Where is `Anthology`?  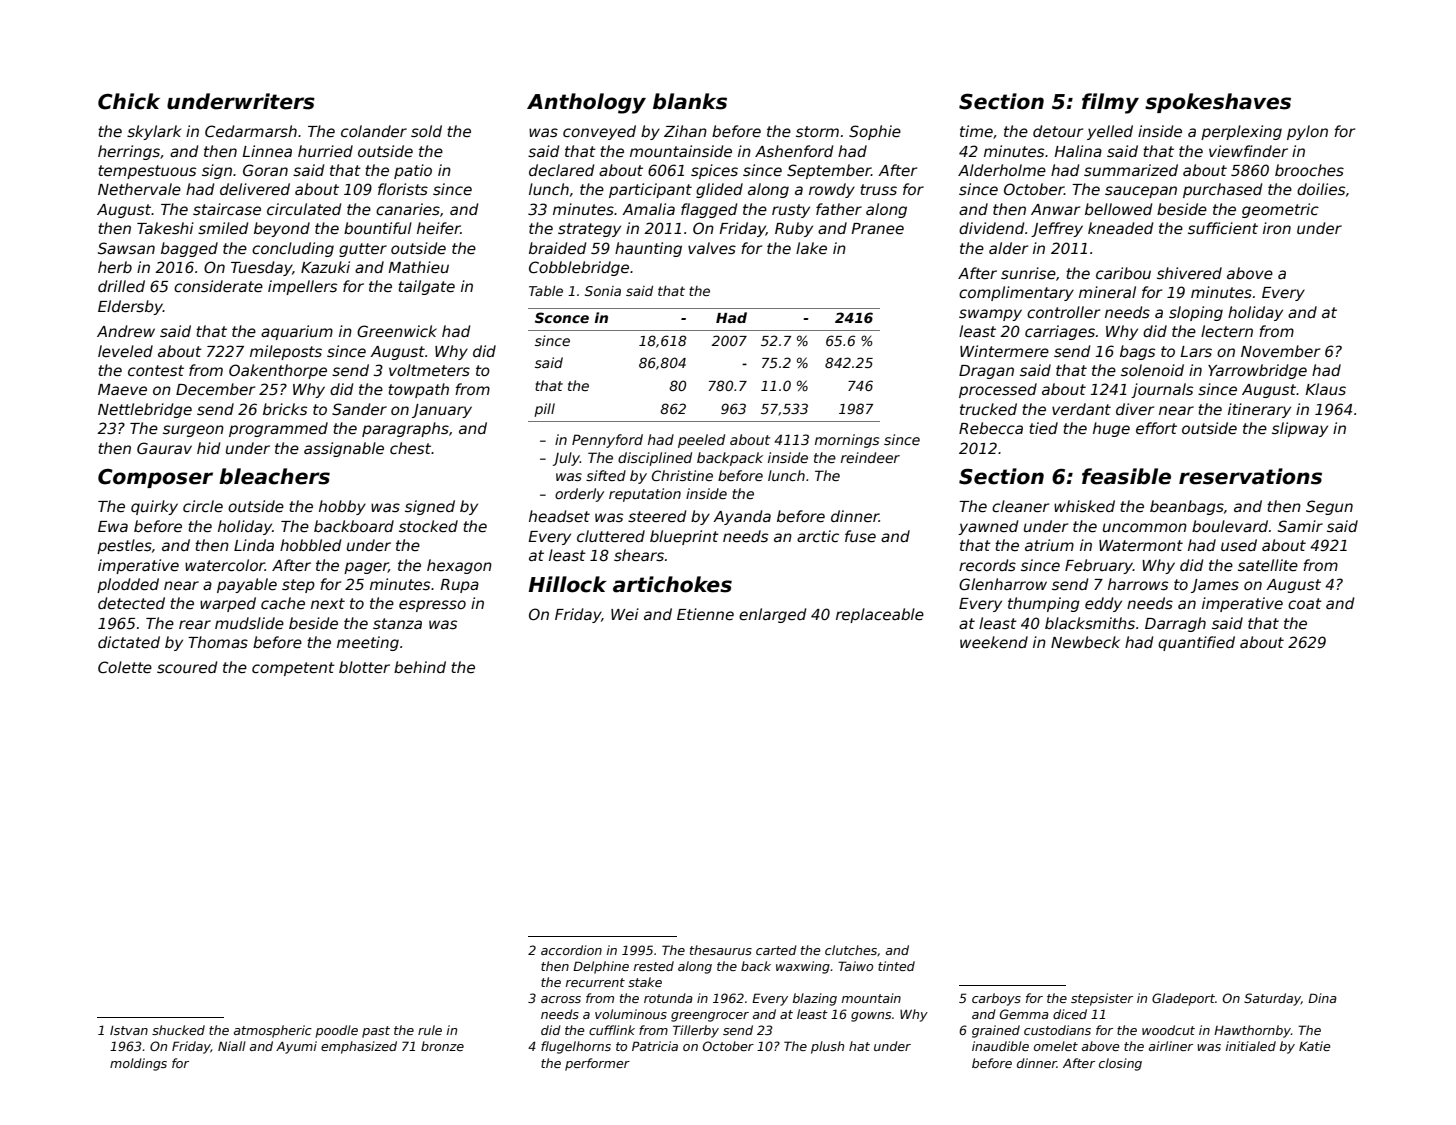
Anthology is located at coordinates (586, 103).
